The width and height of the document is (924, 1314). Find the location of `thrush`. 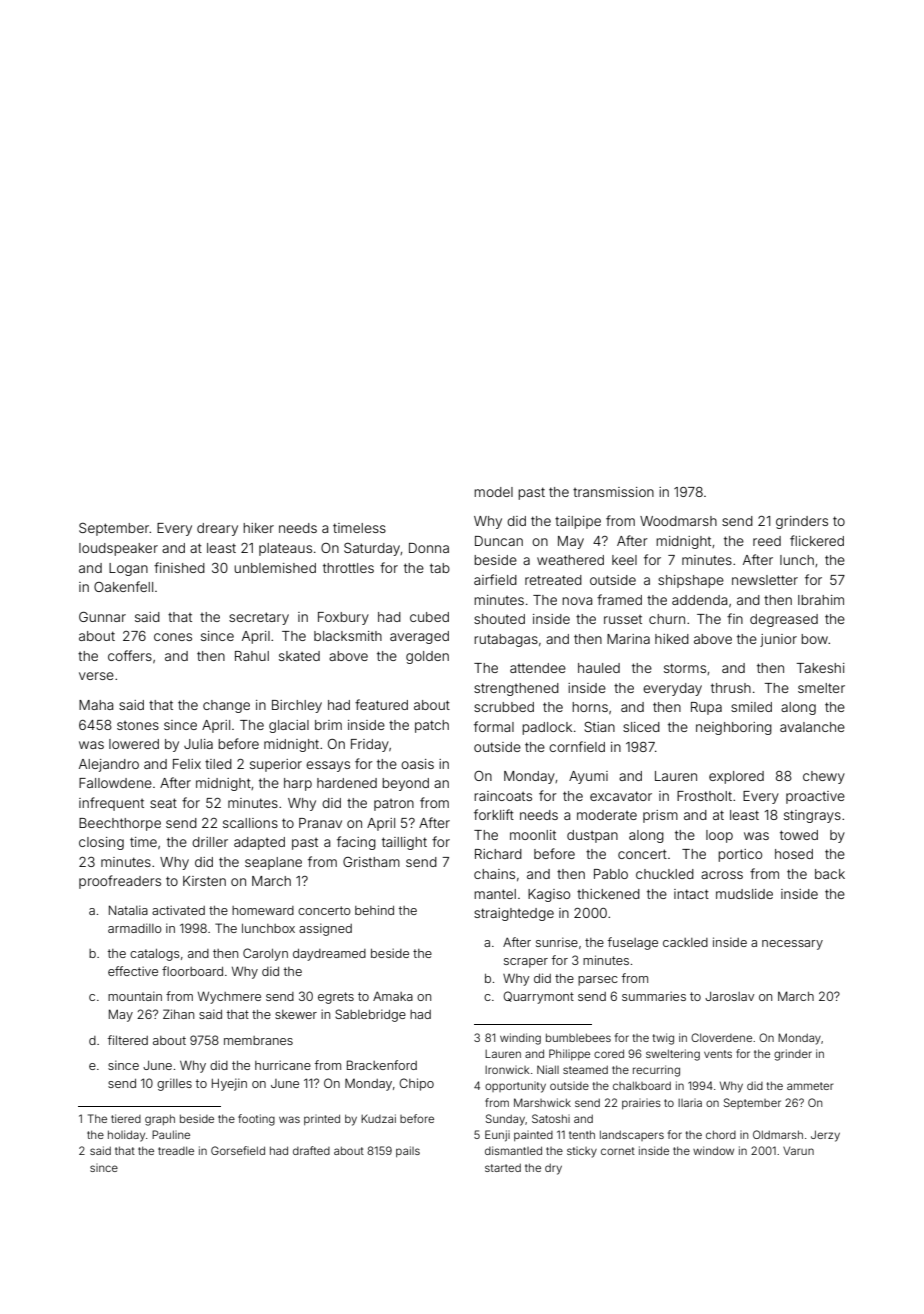

thrush is located at coordinates (731, 688).
